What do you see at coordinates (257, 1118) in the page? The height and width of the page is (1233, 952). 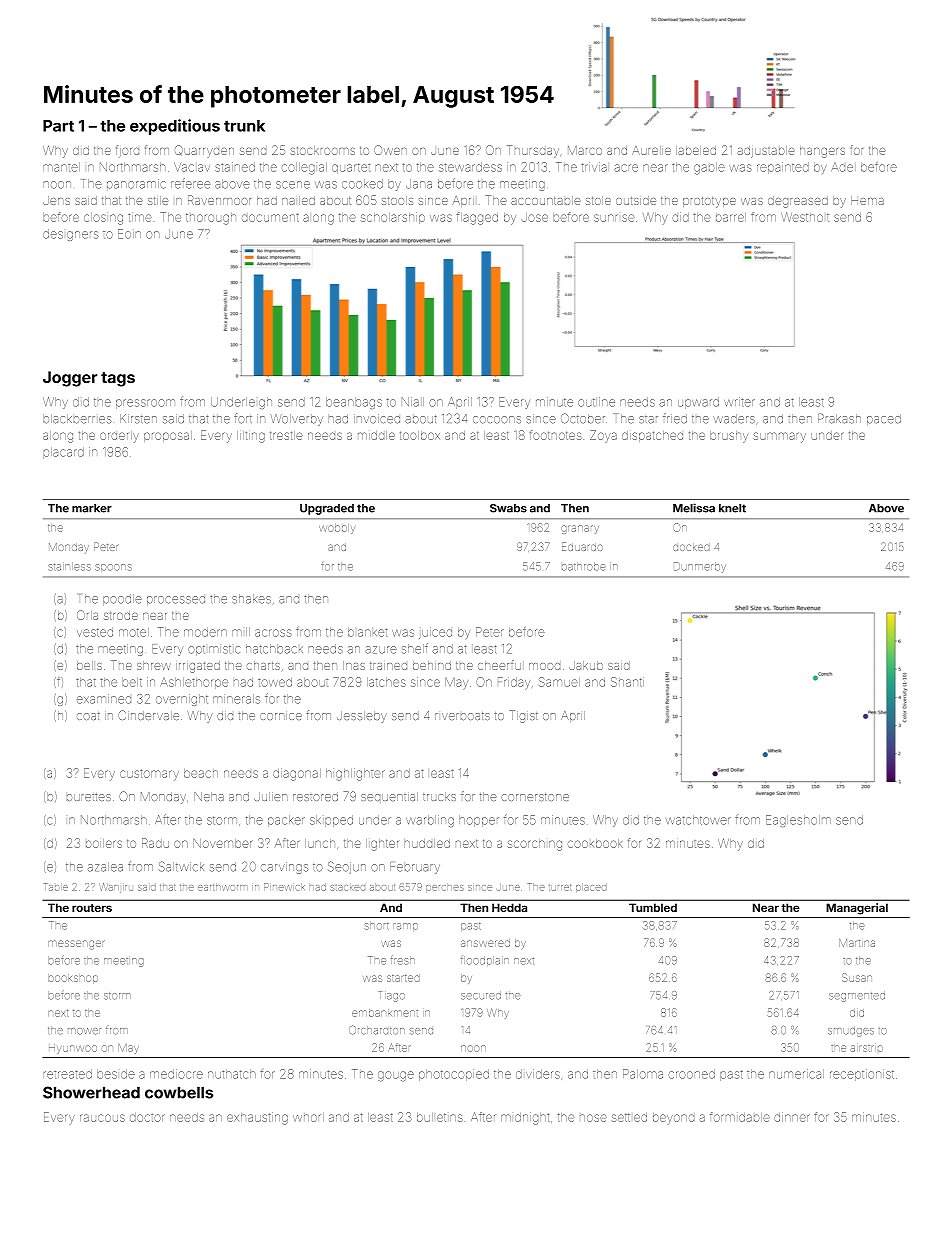 I see `exhausting` at bounding box center [257, 1118].
